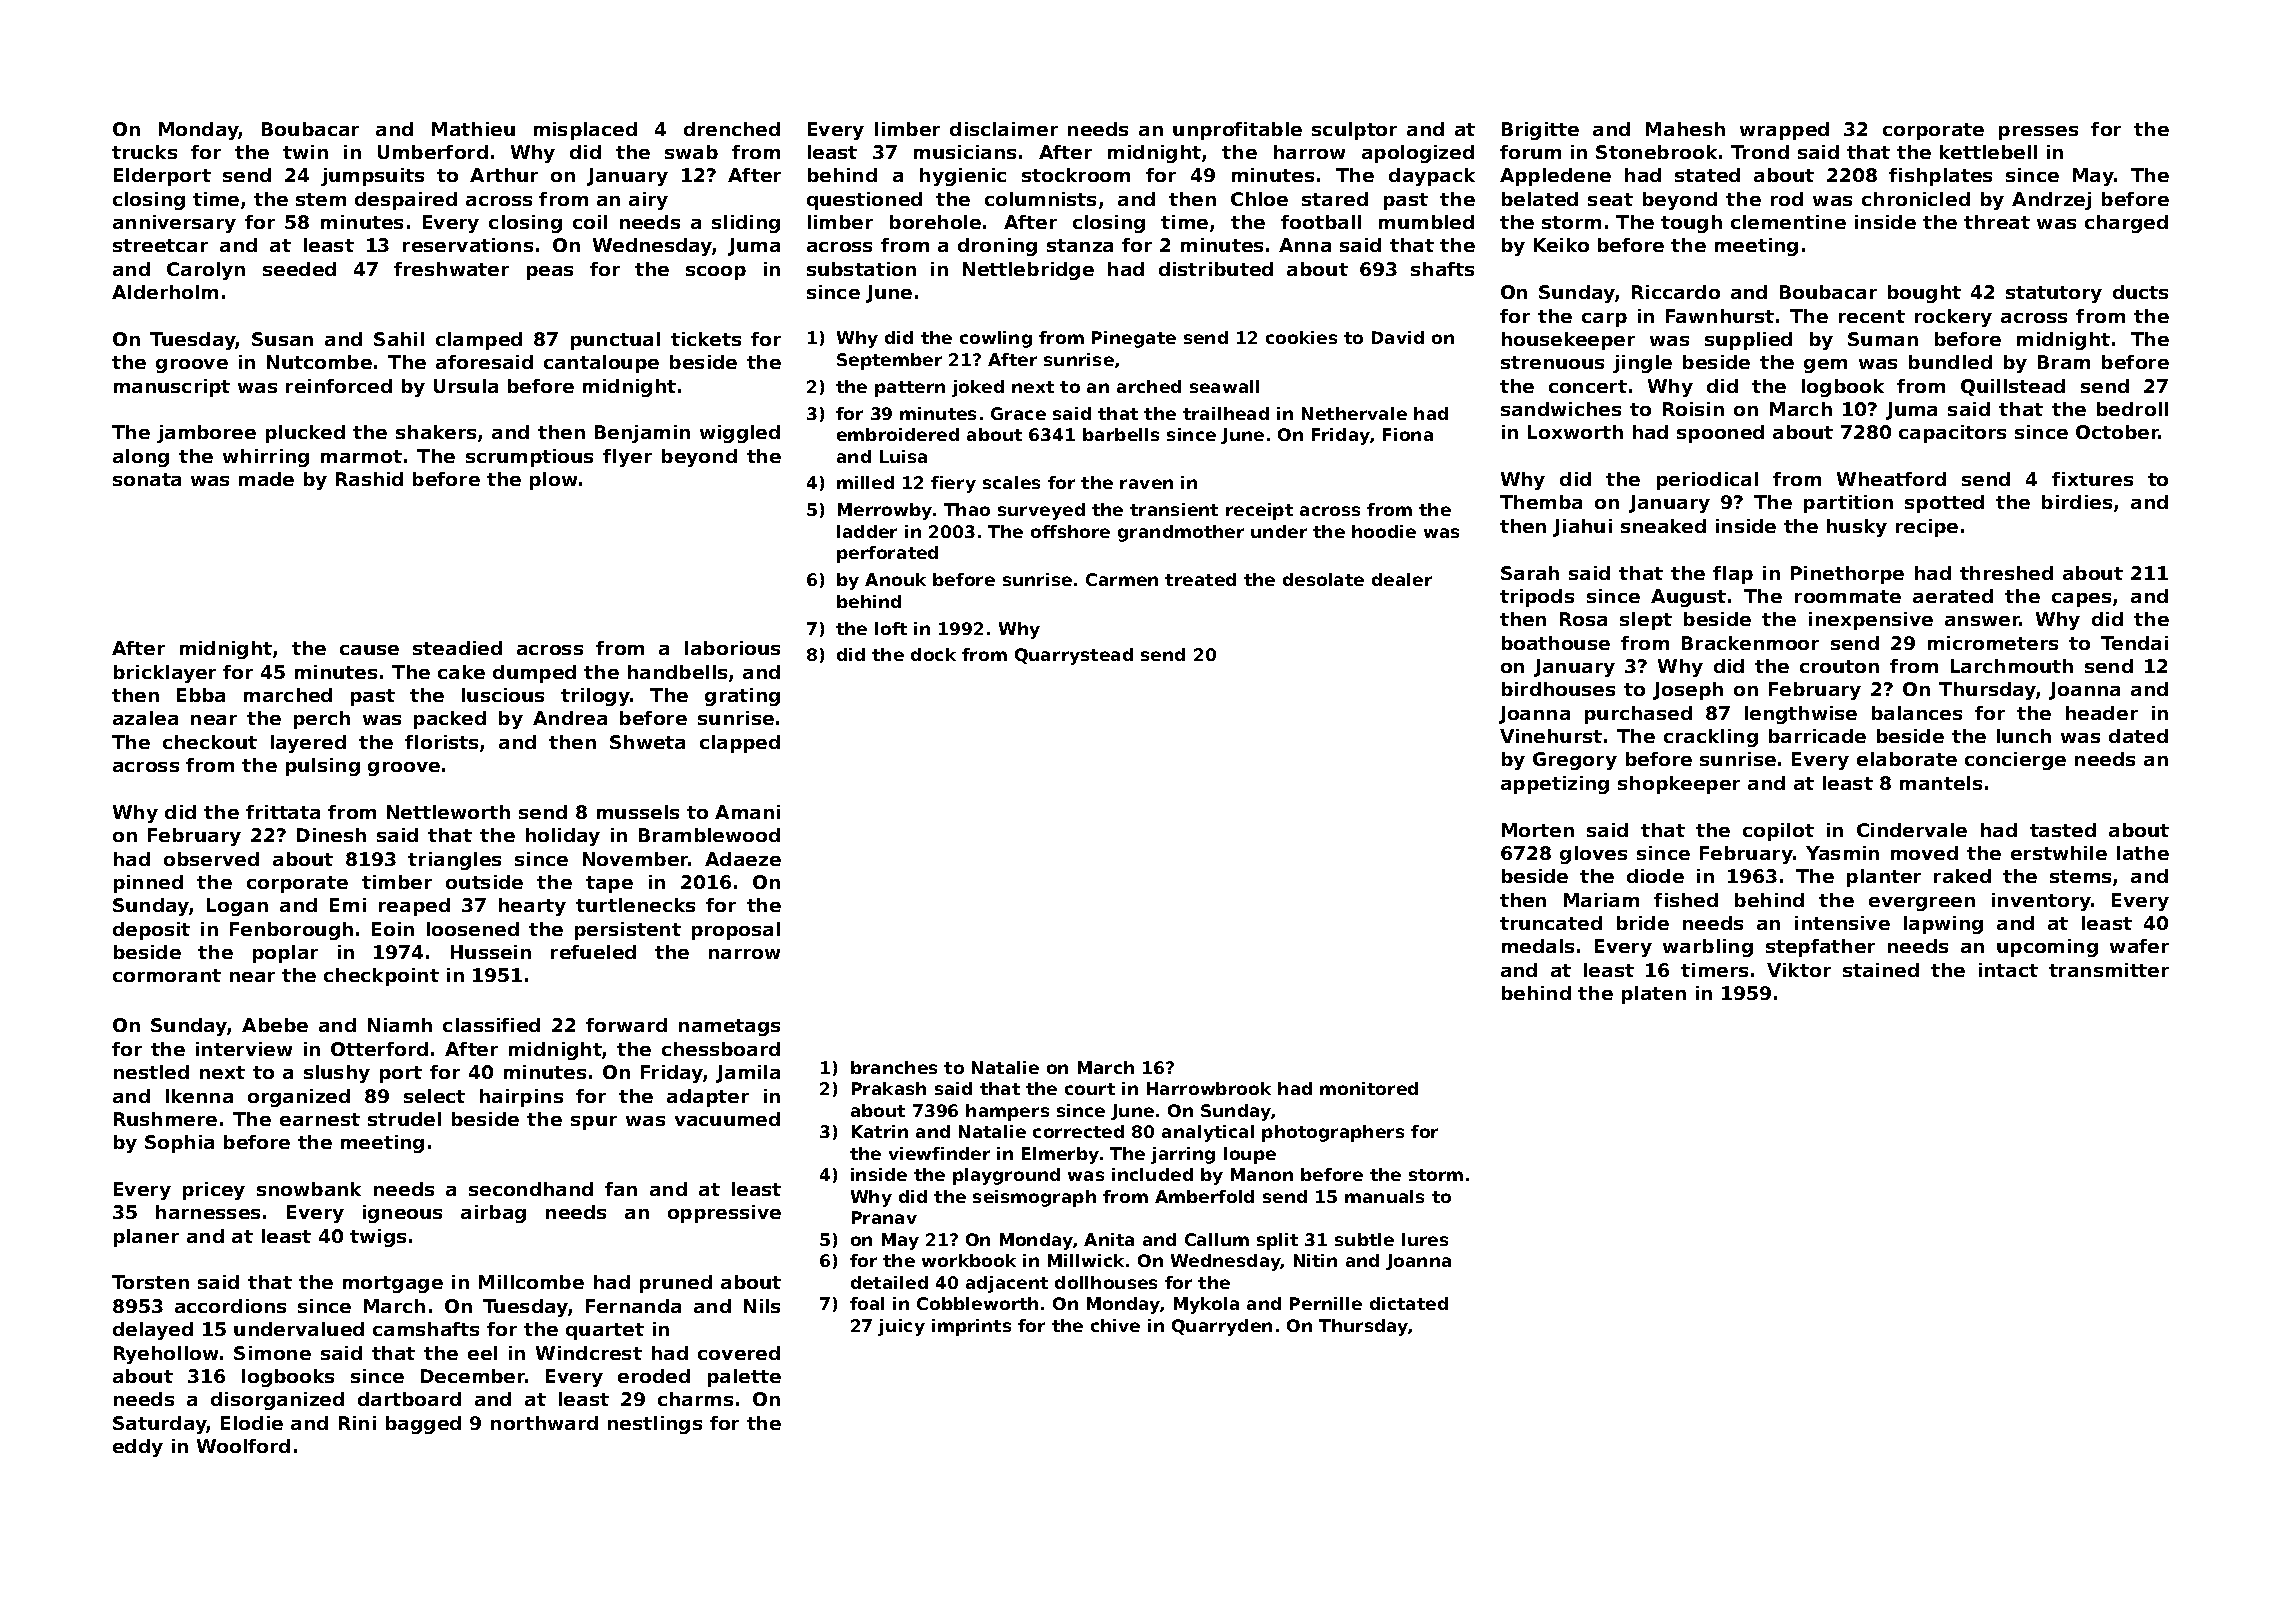  What do you see at coordinates (150, 1282) in the screenshot?
I see `Torsten` at bounding box center [150, 1282].
